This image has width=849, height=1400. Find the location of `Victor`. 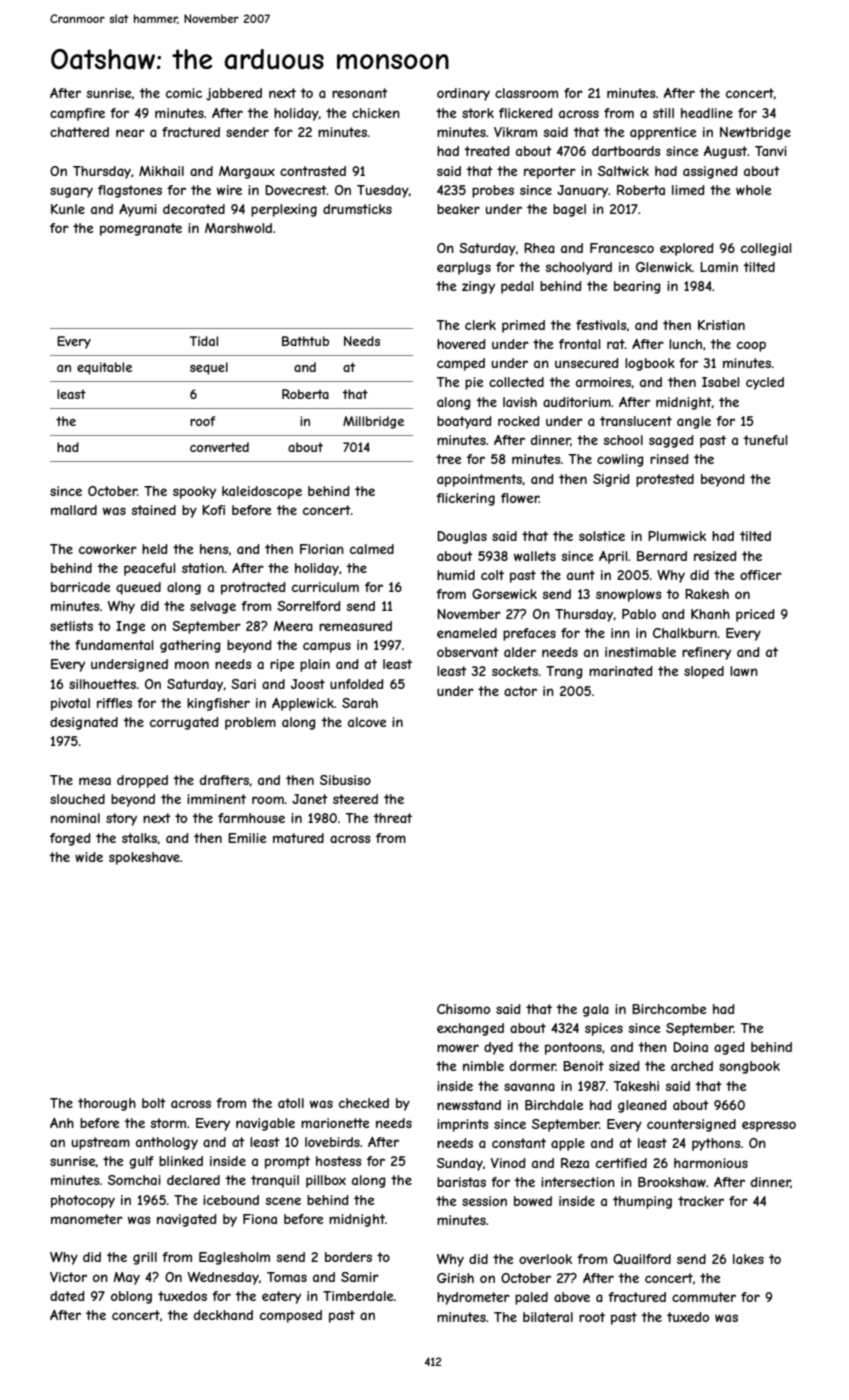

Victor is located at coordinates (68, 1277).
